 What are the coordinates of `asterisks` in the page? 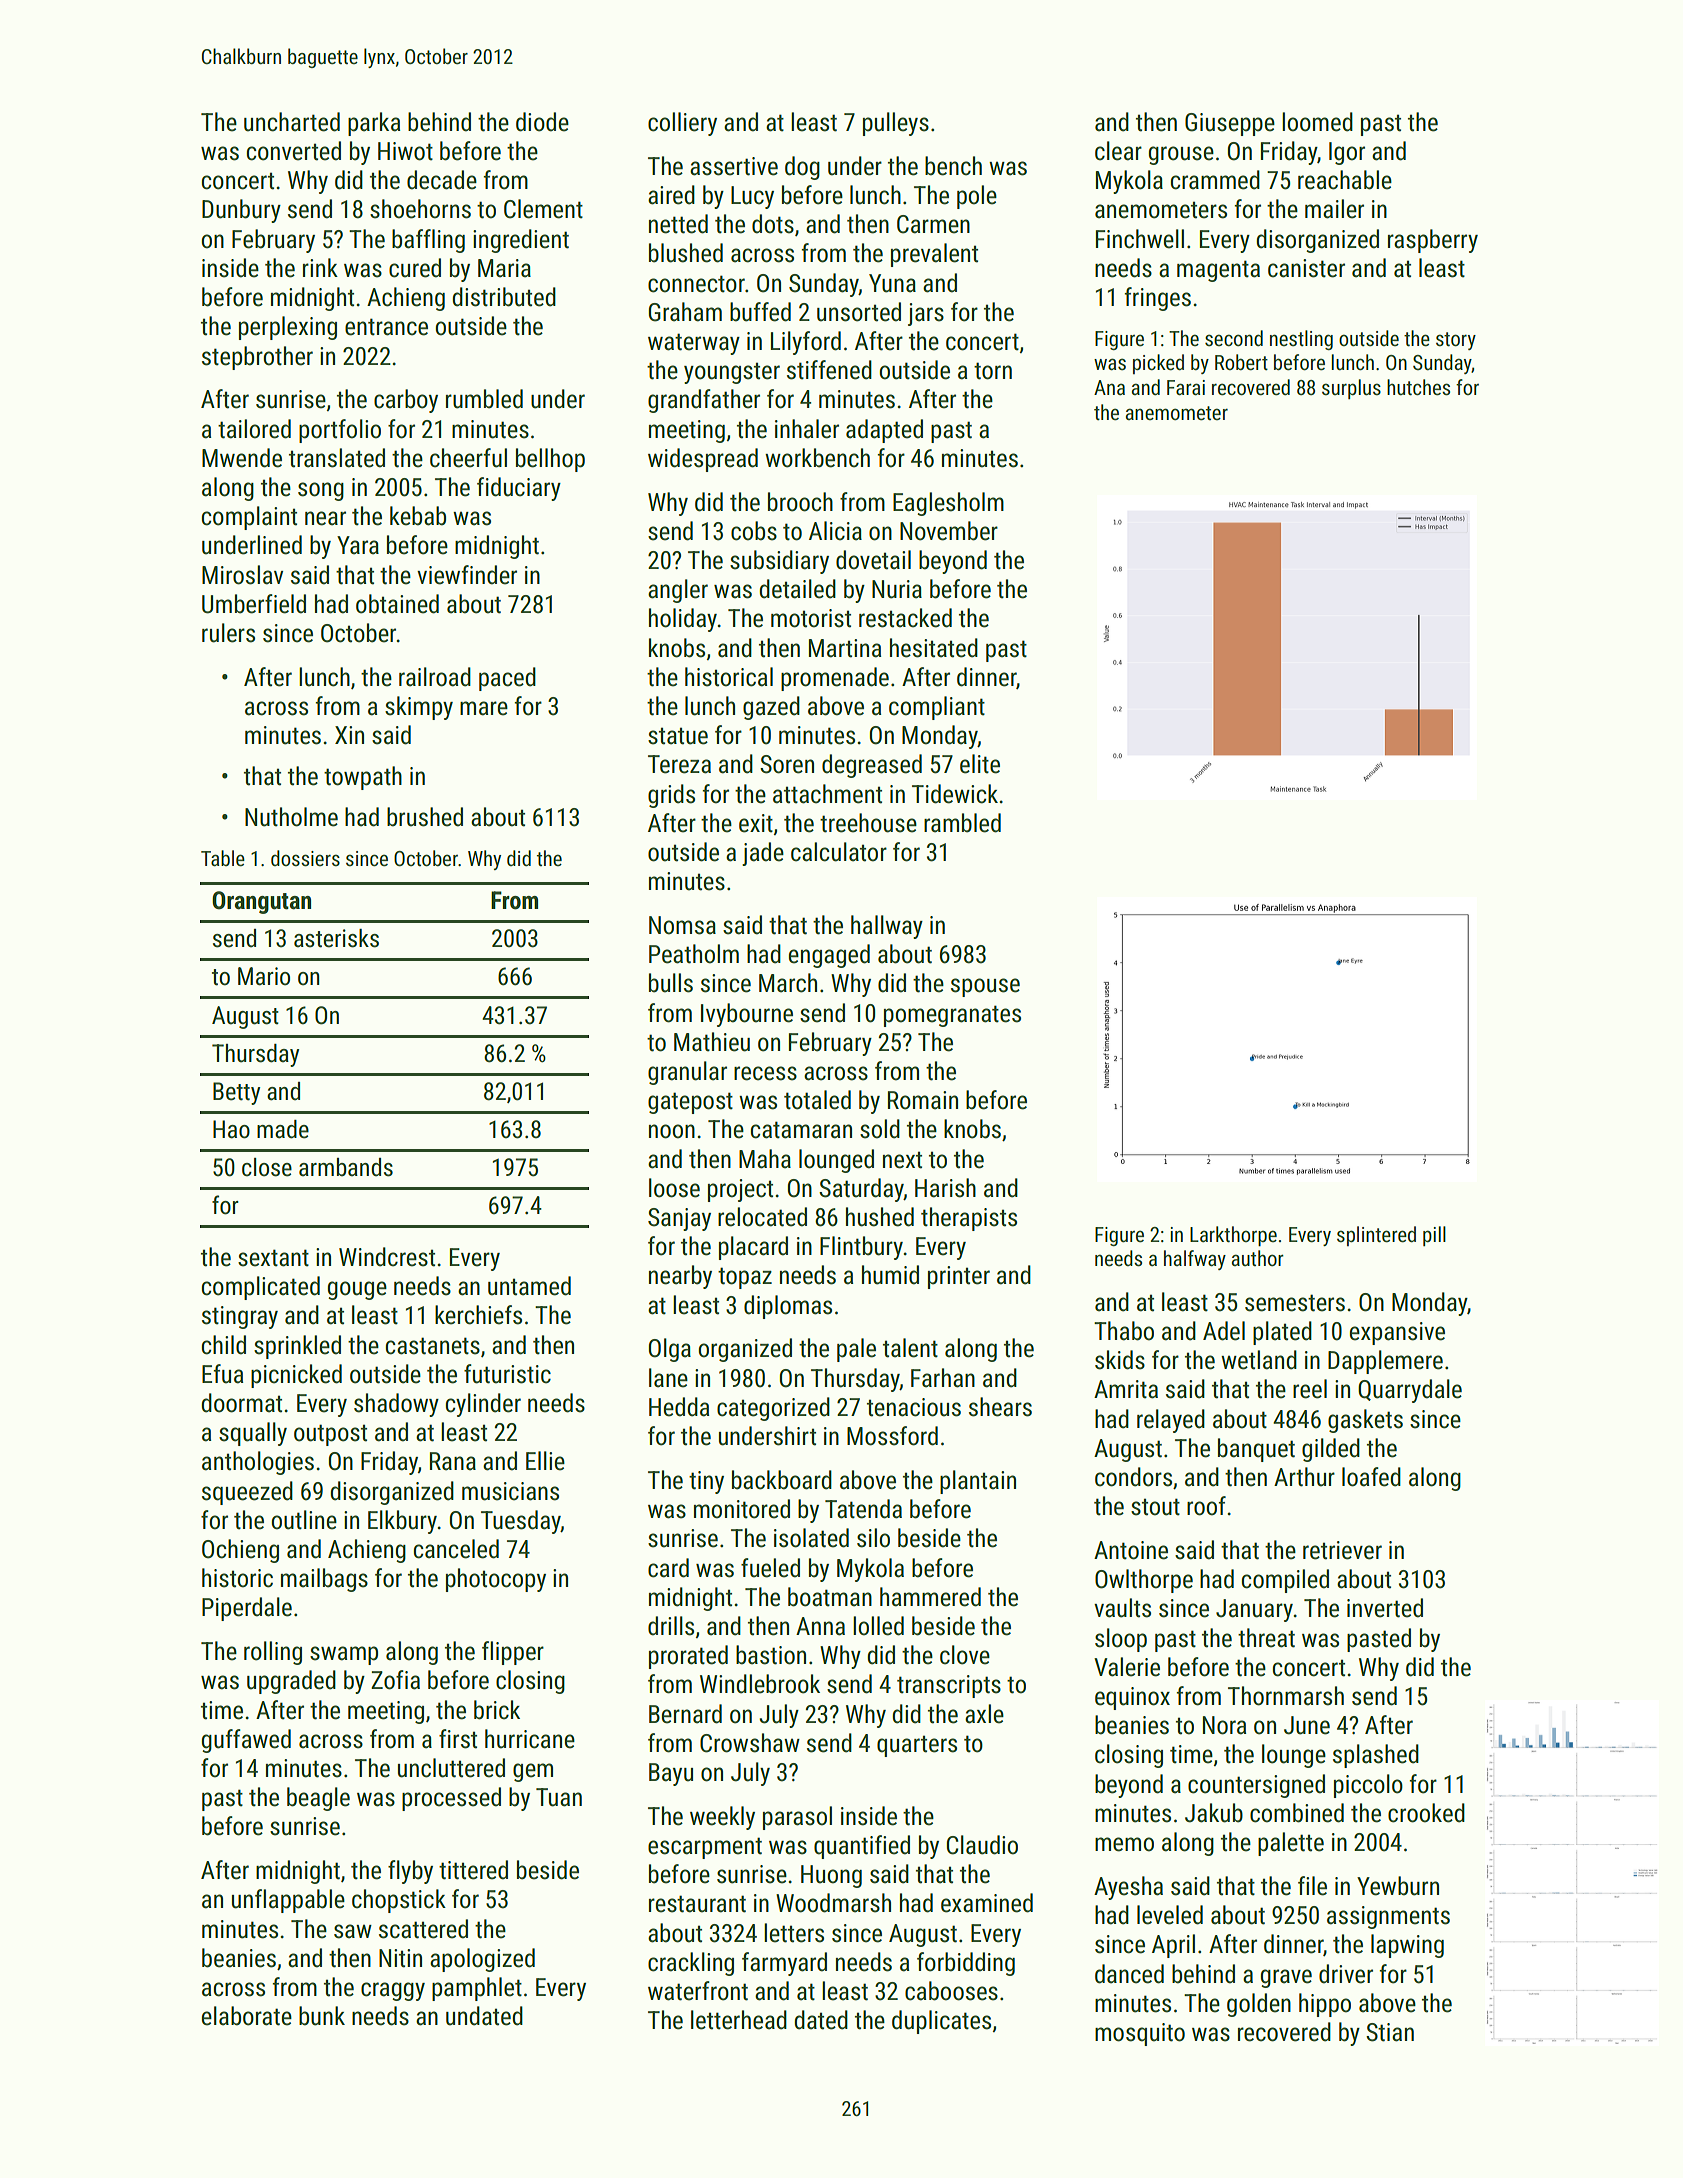 It's located at (336, 938).
